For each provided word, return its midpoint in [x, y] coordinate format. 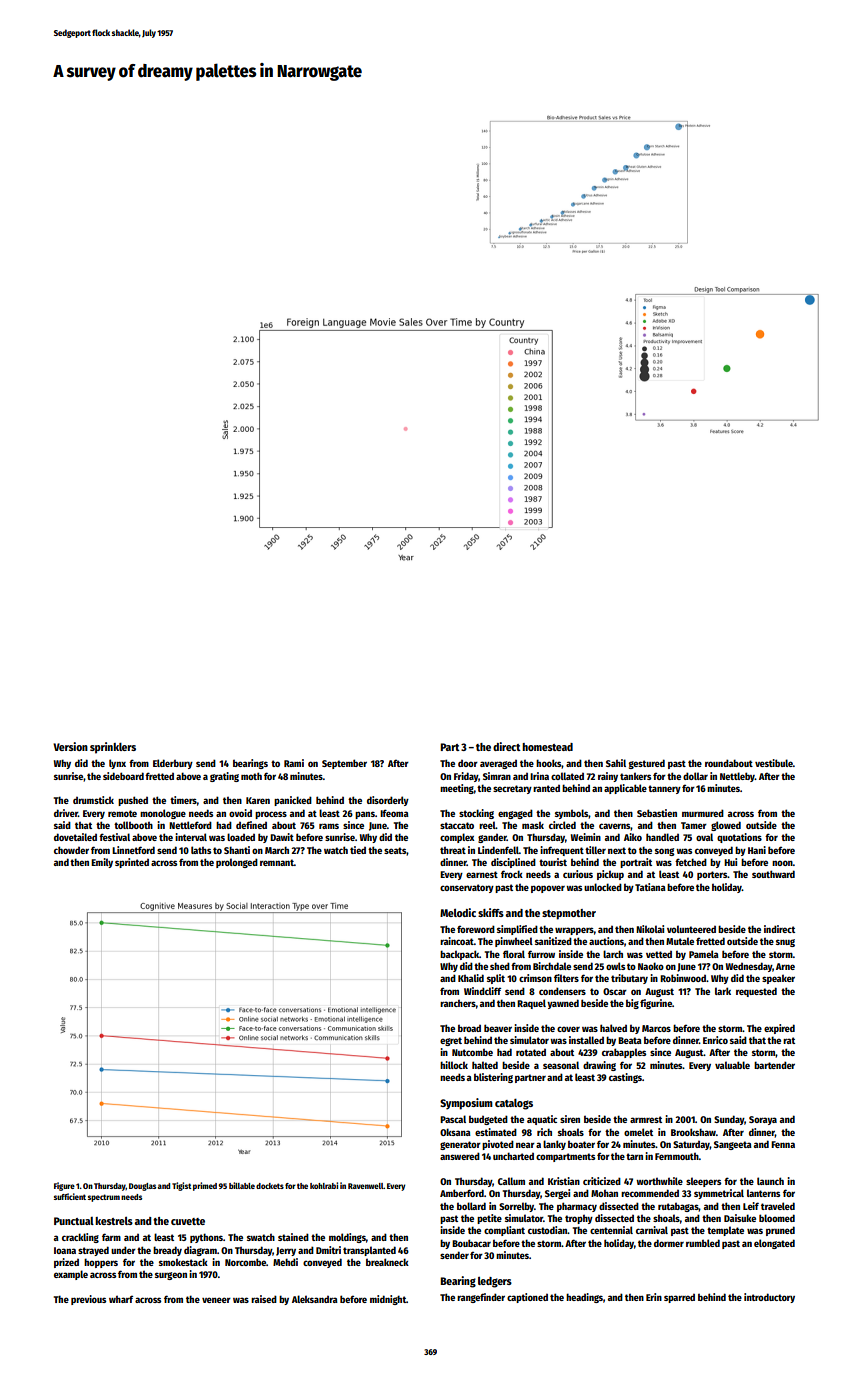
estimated [496, 1132]
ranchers [458, 1003]
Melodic [458, 912]
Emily [102, 863]
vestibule [774, 763]
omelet [638, 1132]
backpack [459, 955]
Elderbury [173, 764]
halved [613, 1028]
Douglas [142, 1187]
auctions [606, 941]
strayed [93, 1251]
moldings [347, 1238]
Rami [294, 763]
